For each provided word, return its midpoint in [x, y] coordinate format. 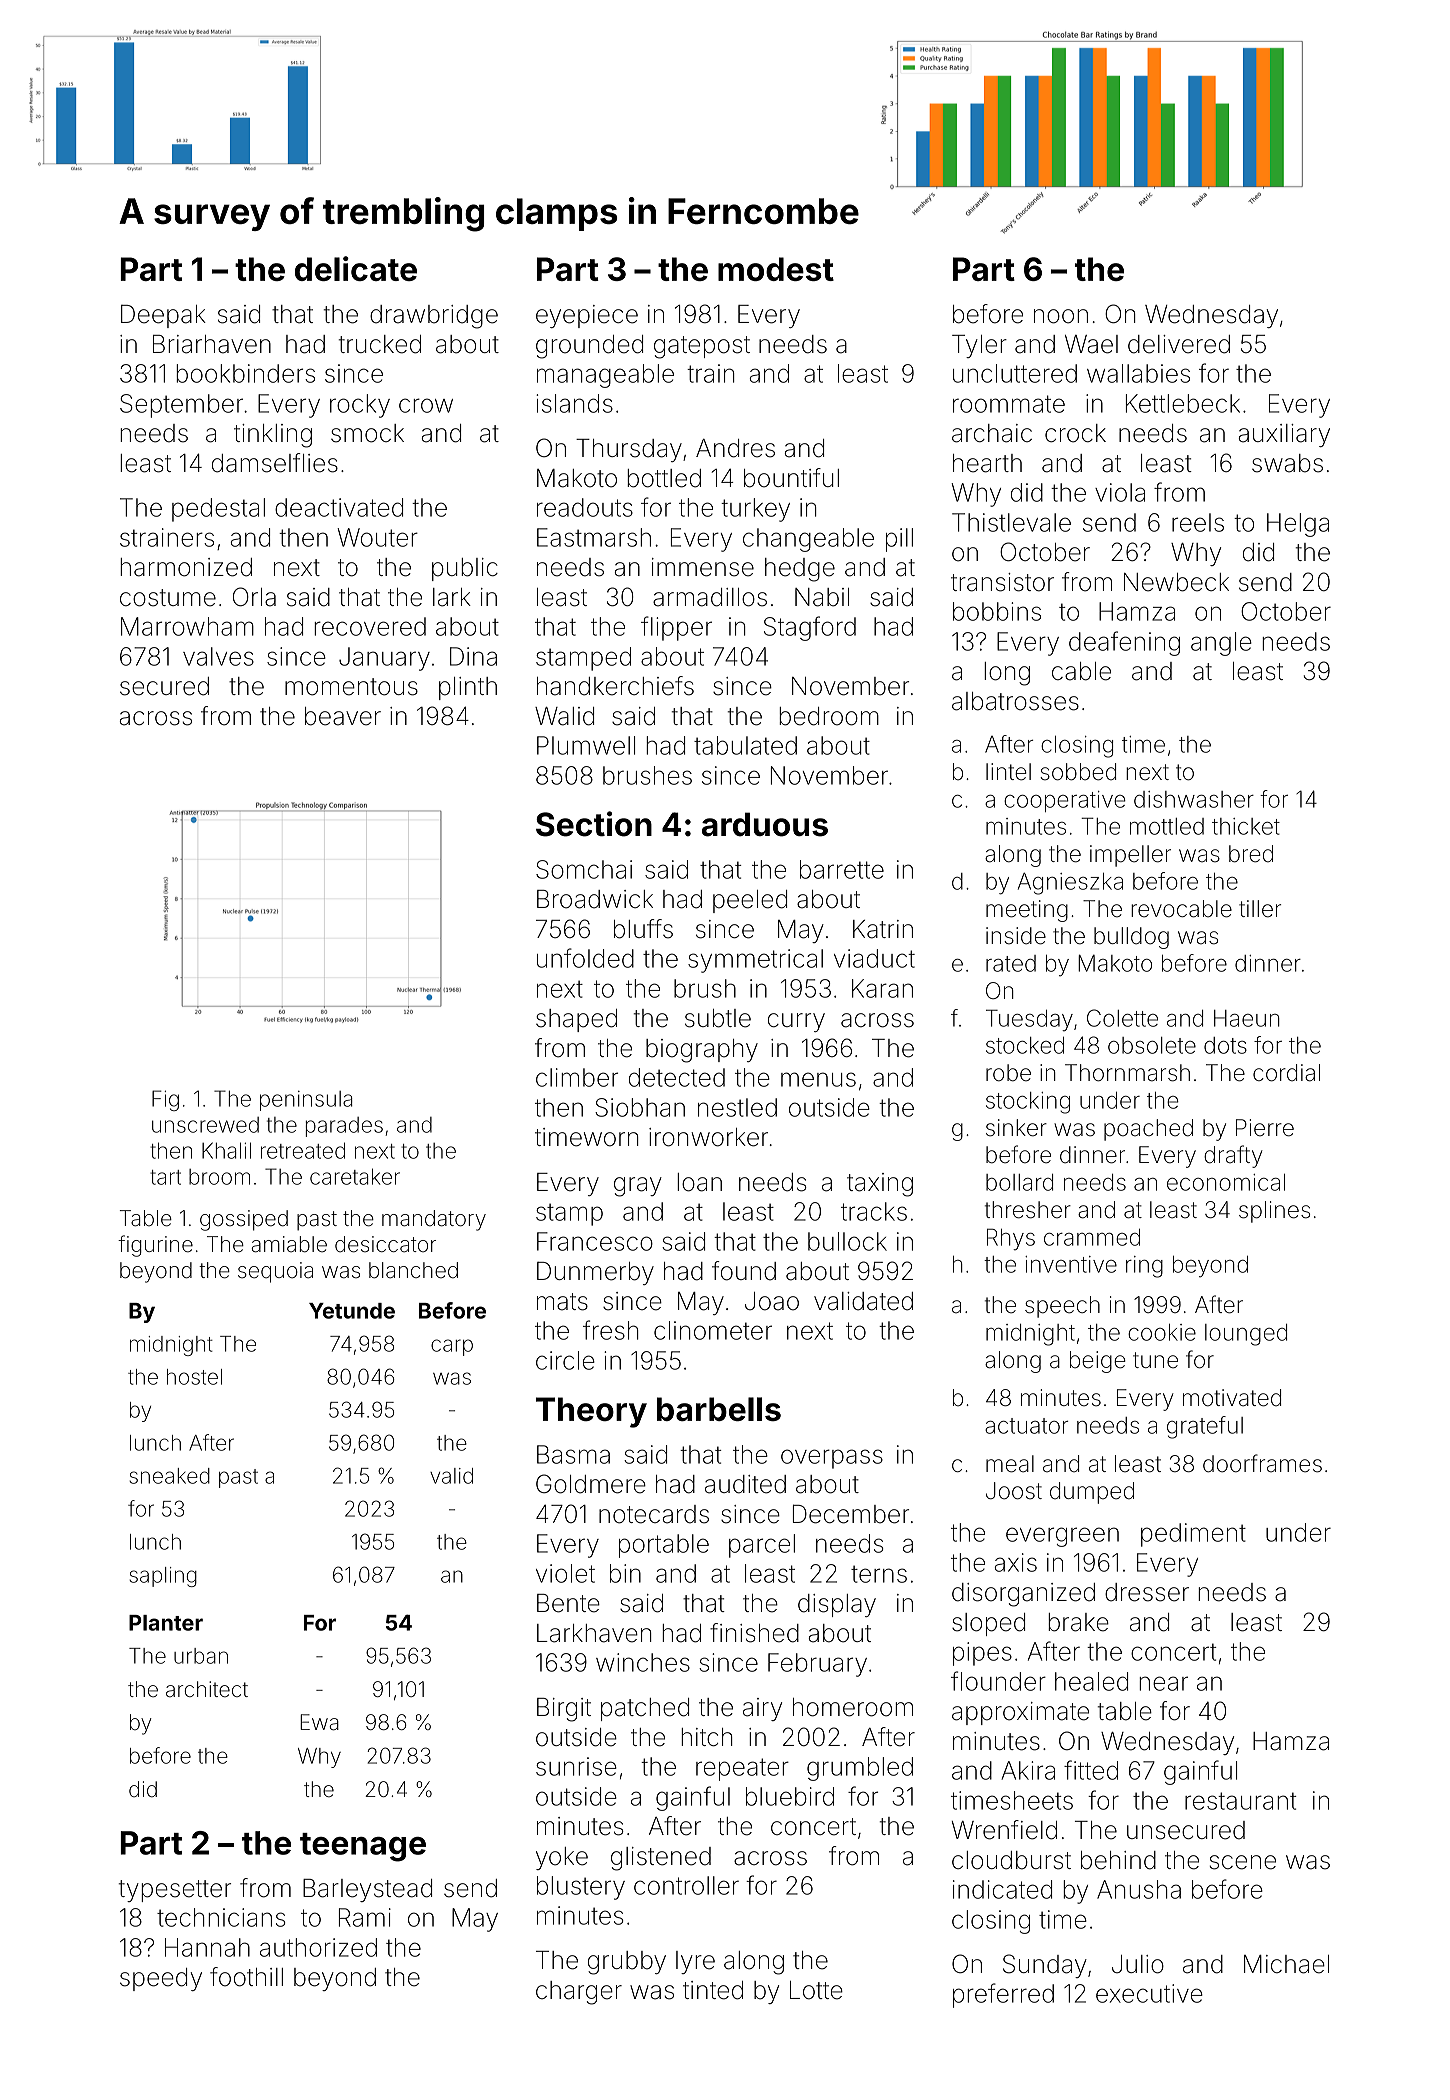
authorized [318, 1947]
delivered [1179, 344]
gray [638, 1187]
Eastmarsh [594, 537]
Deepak [163, 316]
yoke [562, 1858]
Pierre [1265, 1128]
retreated [303, 1150]
